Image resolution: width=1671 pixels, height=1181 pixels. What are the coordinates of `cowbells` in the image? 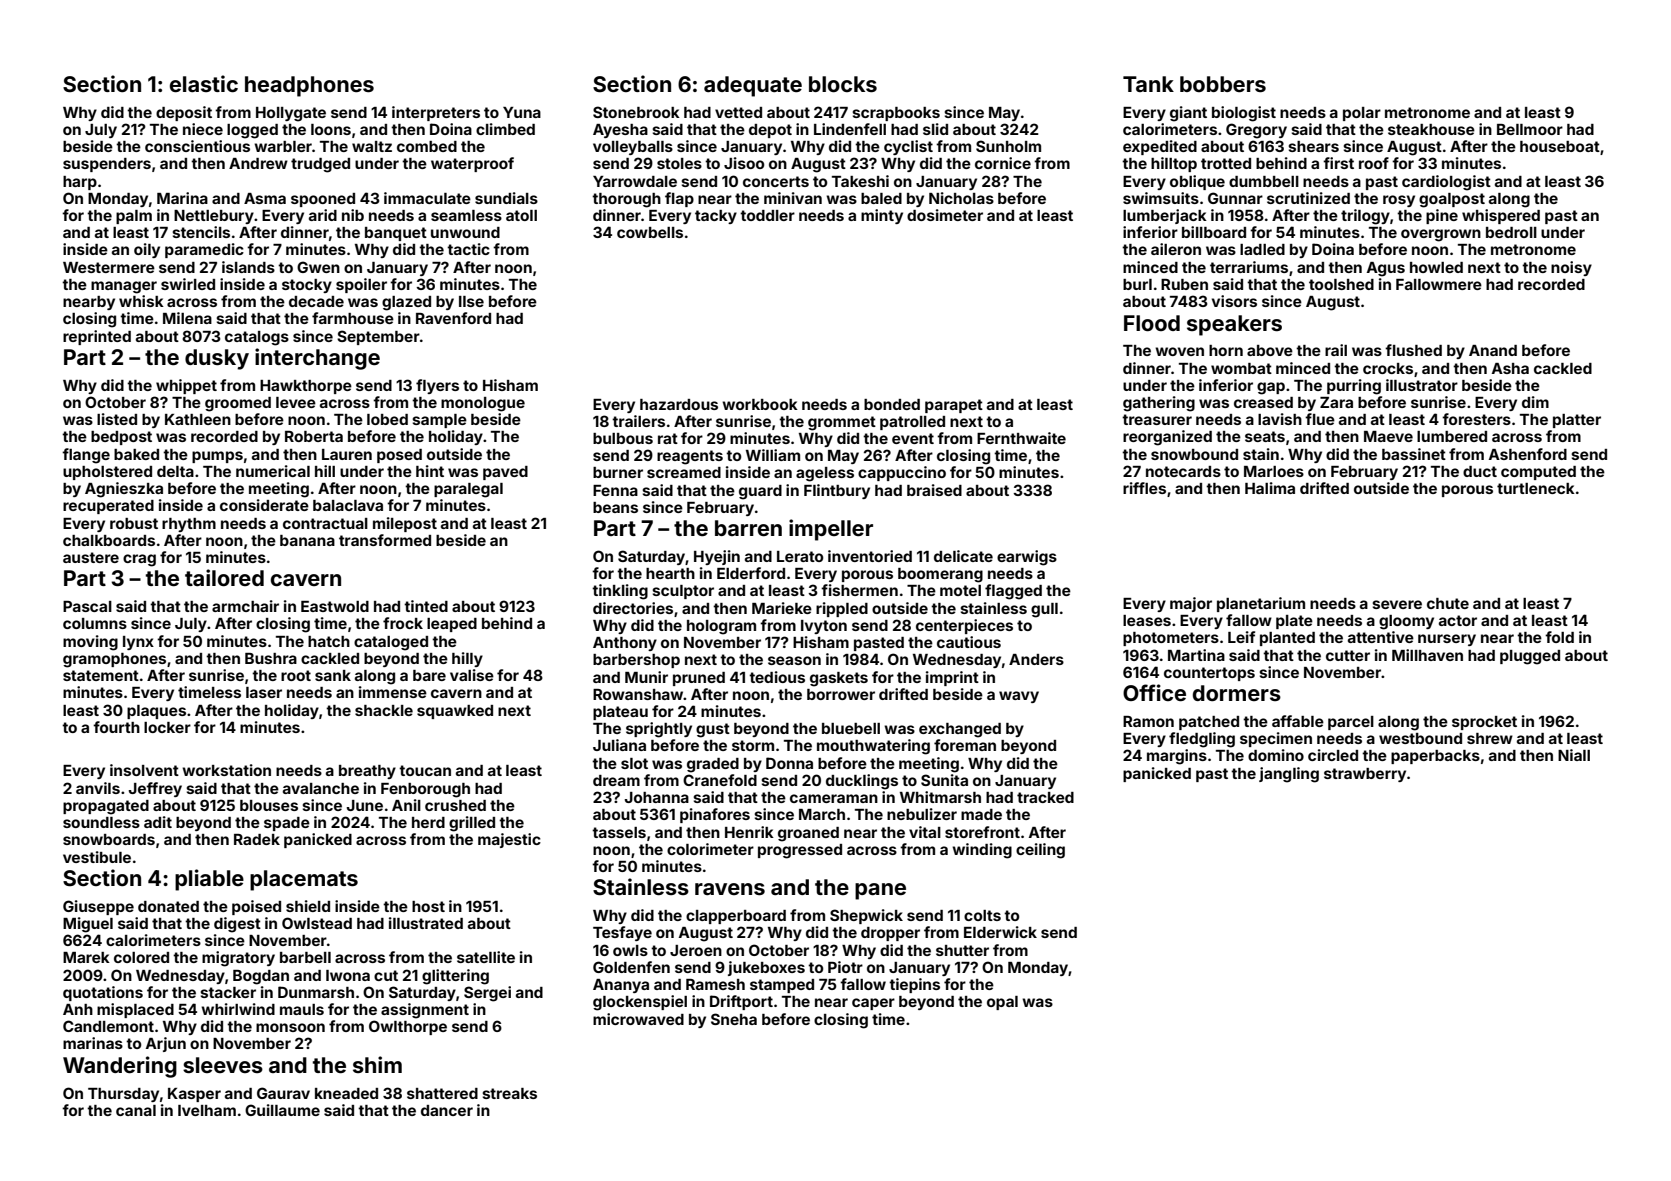 It's located at (650, 232).
